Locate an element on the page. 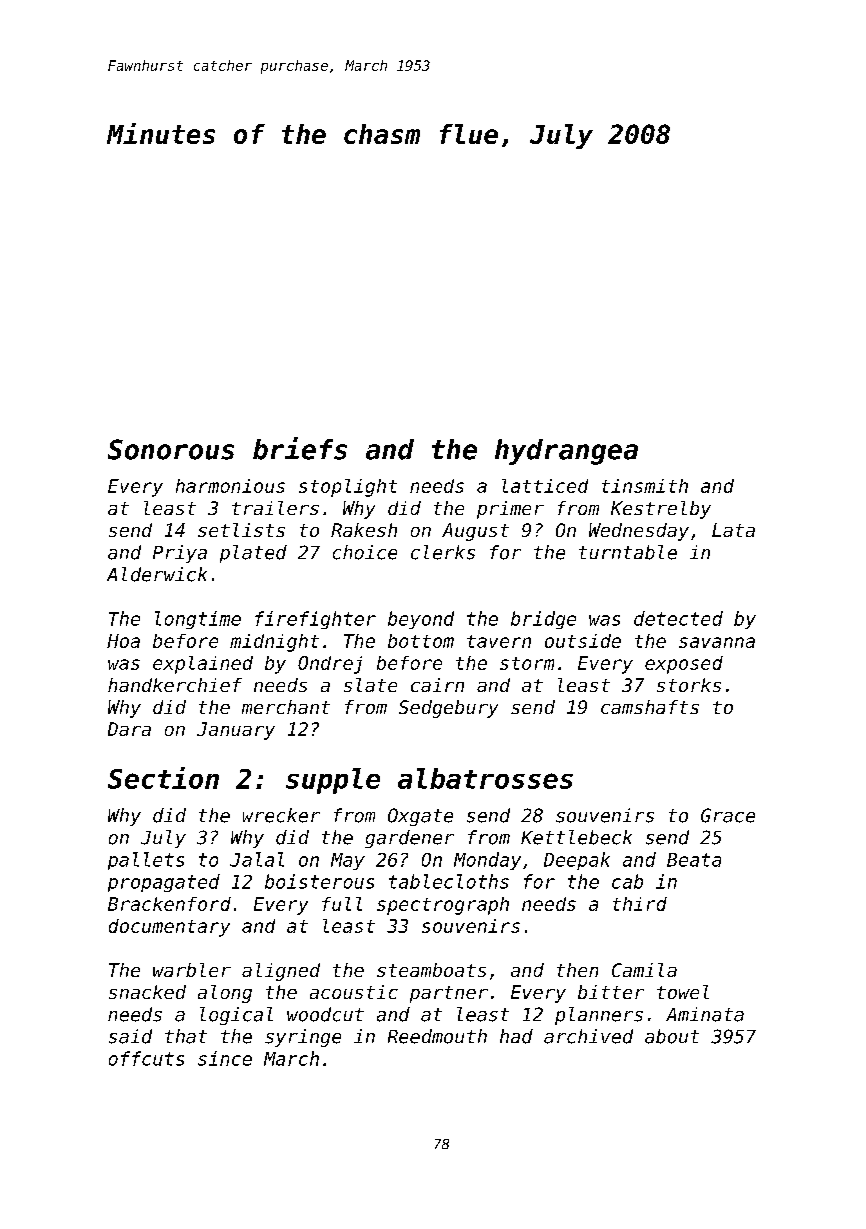 The width and height of the page is (866, 1229). Sonorous is located at coordinates (171, 449).
